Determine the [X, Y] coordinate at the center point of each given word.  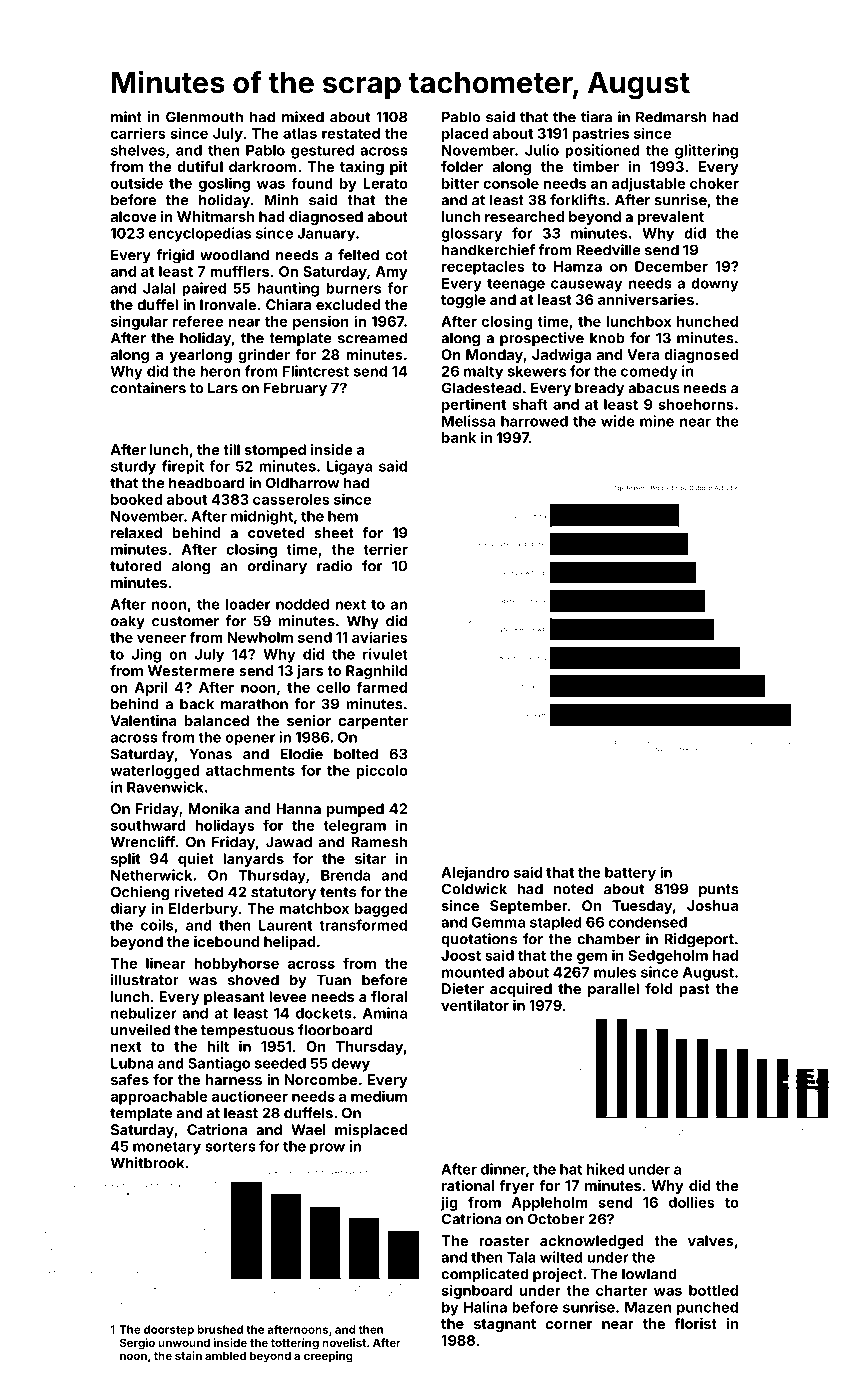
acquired [521, 990]
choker [714, 183]
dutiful [200, 166]
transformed [363, 925]
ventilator [475, 1005]
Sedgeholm [668, 957]
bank [459, 437]
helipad [289, 943]
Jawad [289, 842]
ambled [225, 1355]
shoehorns [696, 404]
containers [148, 388]
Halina [485, 1307]
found [312, 183]
